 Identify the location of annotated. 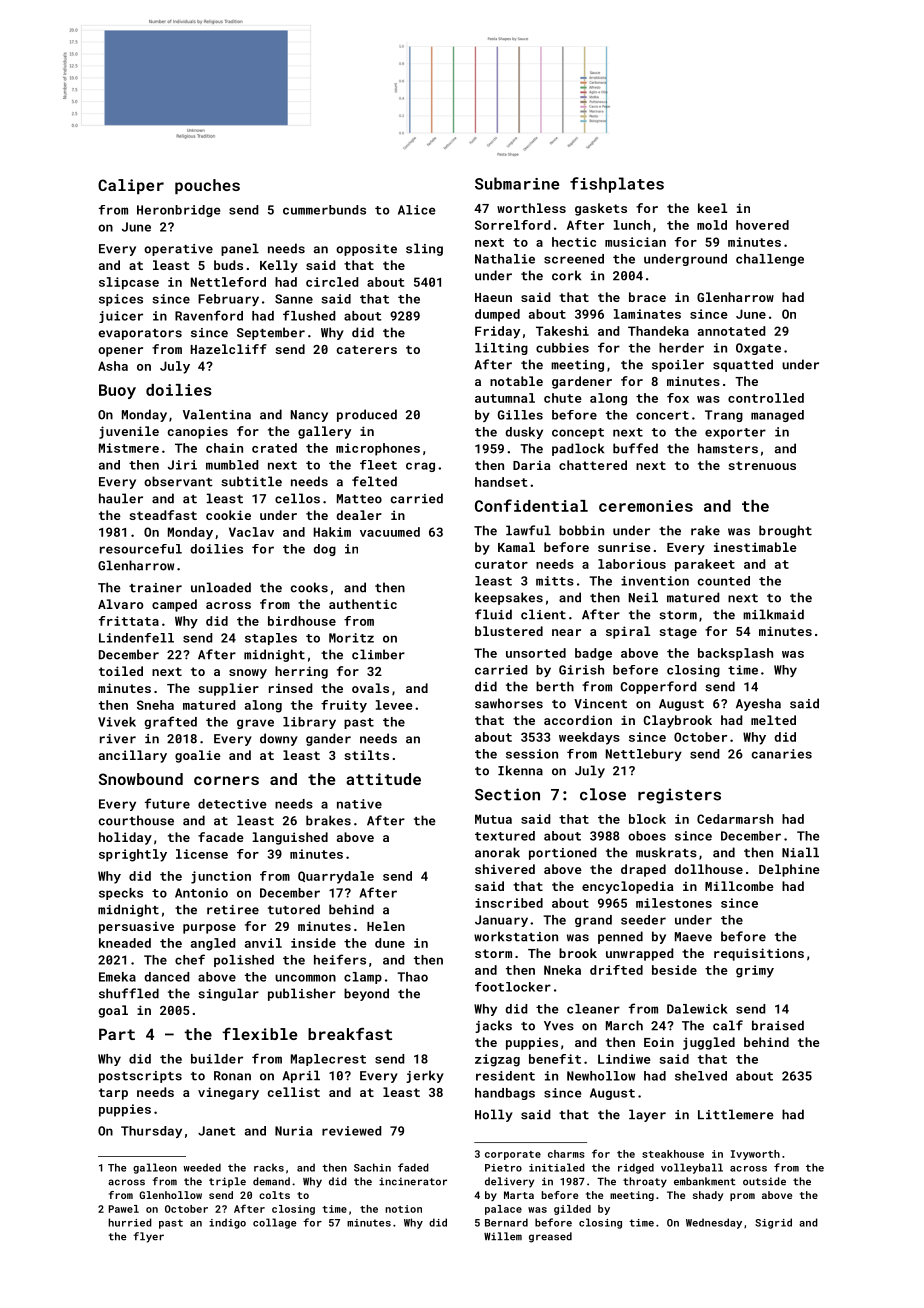
(731, 331).
